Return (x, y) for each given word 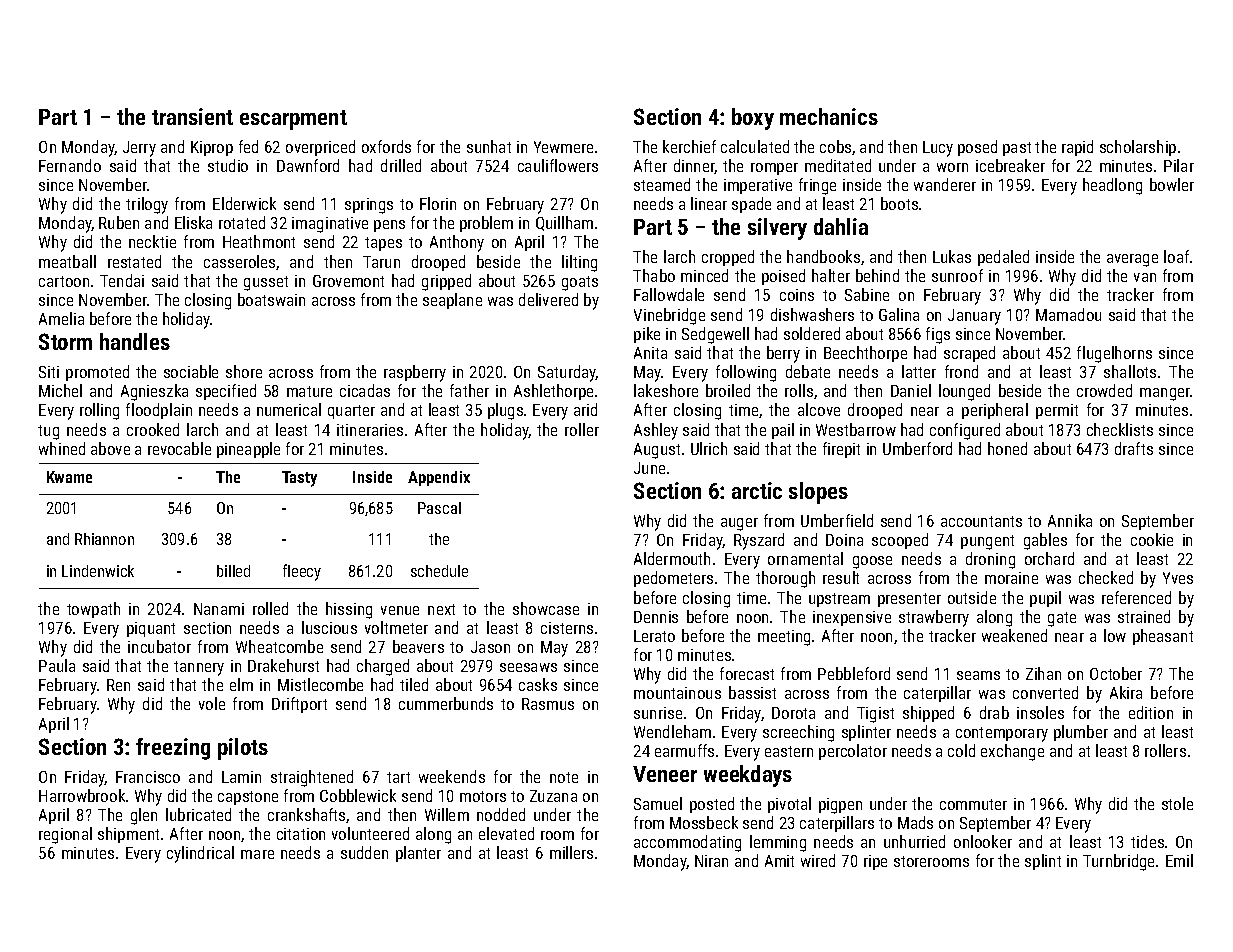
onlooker (983, 841)
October (1116, 673)
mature (309, 391)
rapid (1077, 148)
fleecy (302, 572)
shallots (1130, 371)
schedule (439, 571)
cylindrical (200, 854)
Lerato (654, 636)
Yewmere (563, 147)
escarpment (293, 120)
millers (571, 852)
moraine (1011, 578)
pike (647, 335)
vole (212, 703)
